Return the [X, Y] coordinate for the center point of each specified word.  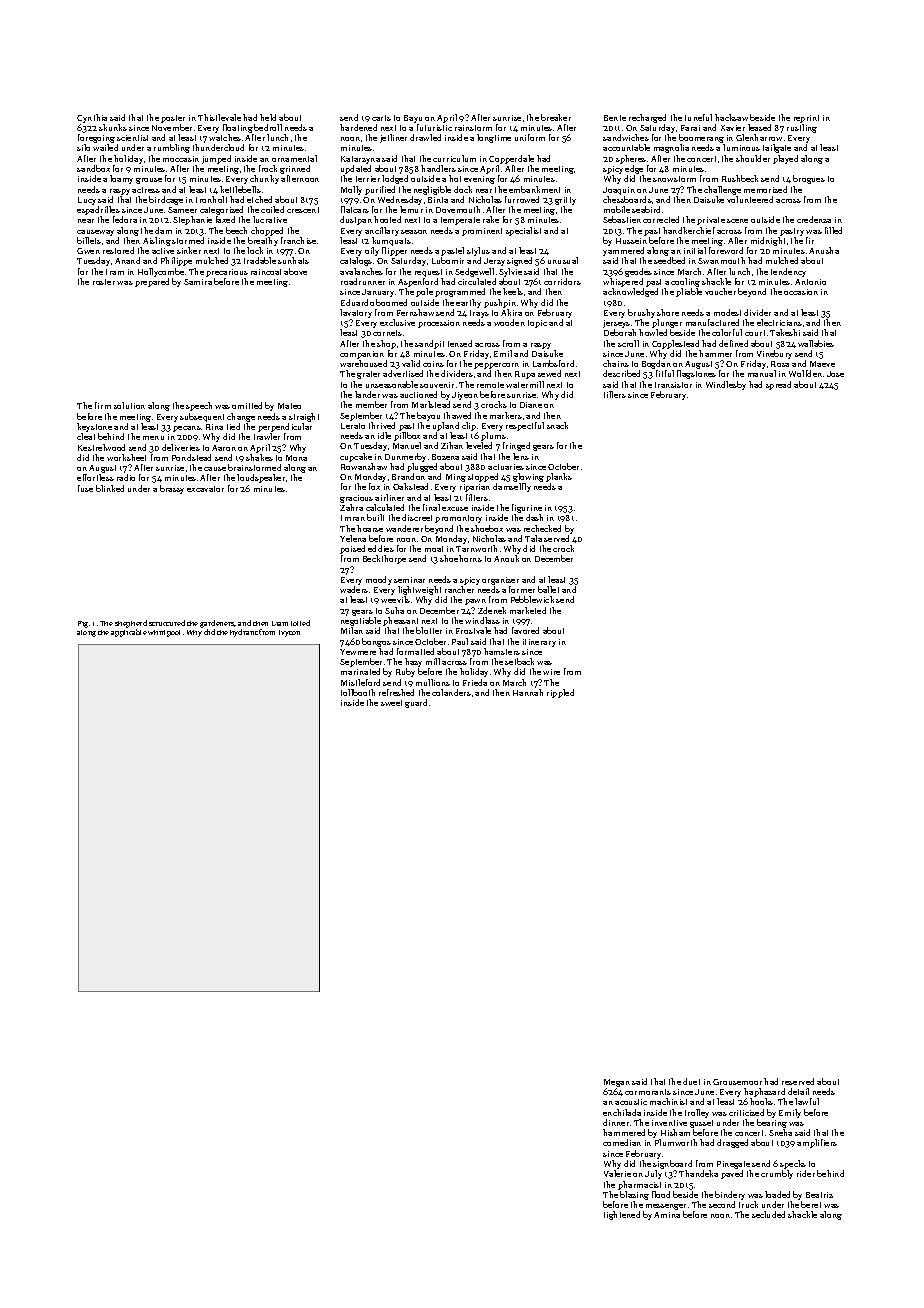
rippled [560, 693]
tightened [622, 1215]
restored [118, 250]
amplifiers [817, 1143]
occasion [801, 292]
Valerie [617, 1173]
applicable [129, 633]
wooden [509, 322]
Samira [198, 282]
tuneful [698, 117]
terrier [368, 179]
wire [551, 672]
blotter [429, 630]
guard [416, 703]
